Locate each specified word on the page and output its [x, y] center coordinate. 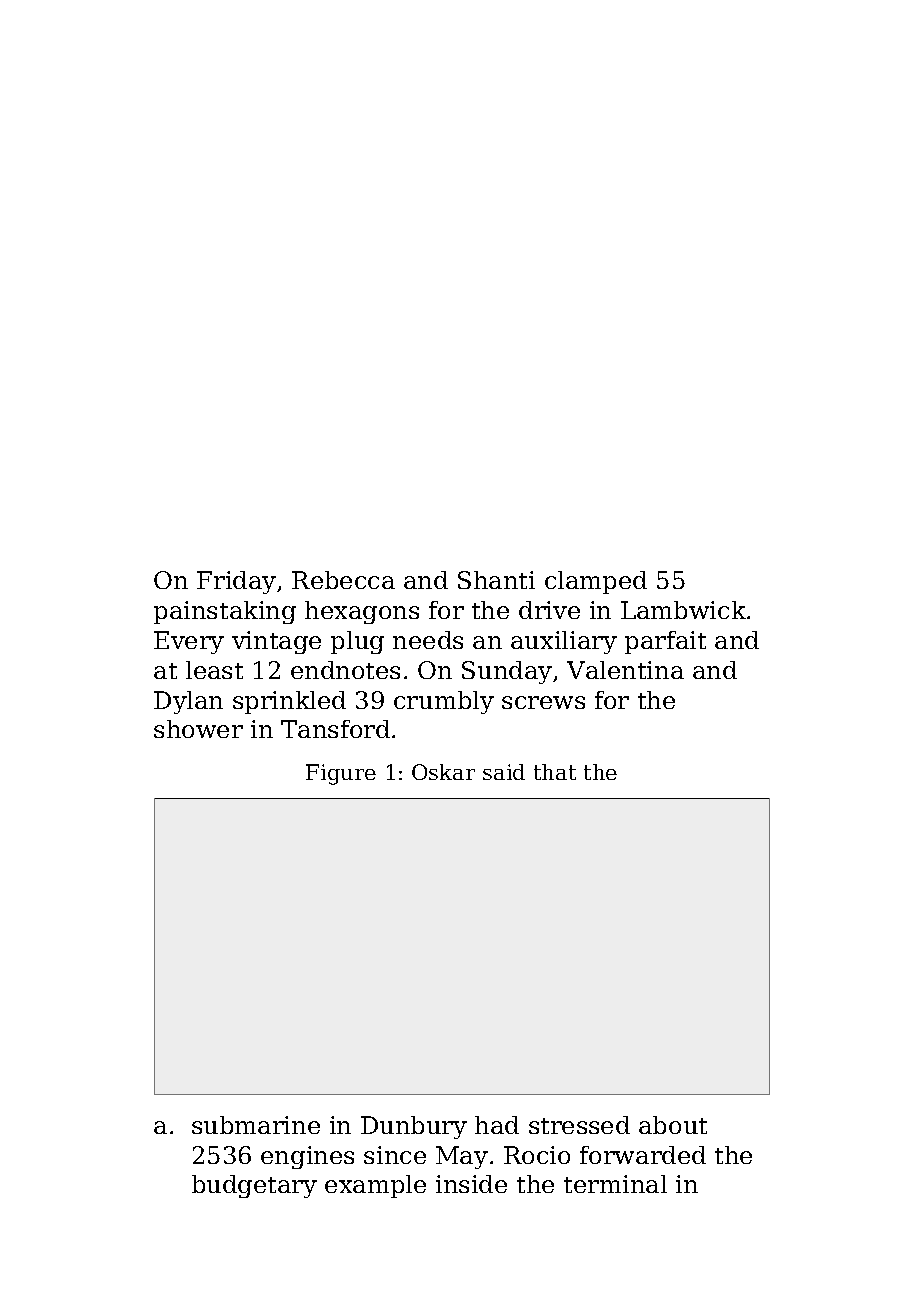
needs [428, 640]
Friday [236, 582]
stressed [579, 1125]
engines [307, 1157]
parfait [665, 642]
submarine [256, 1125]
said [504, 772]
